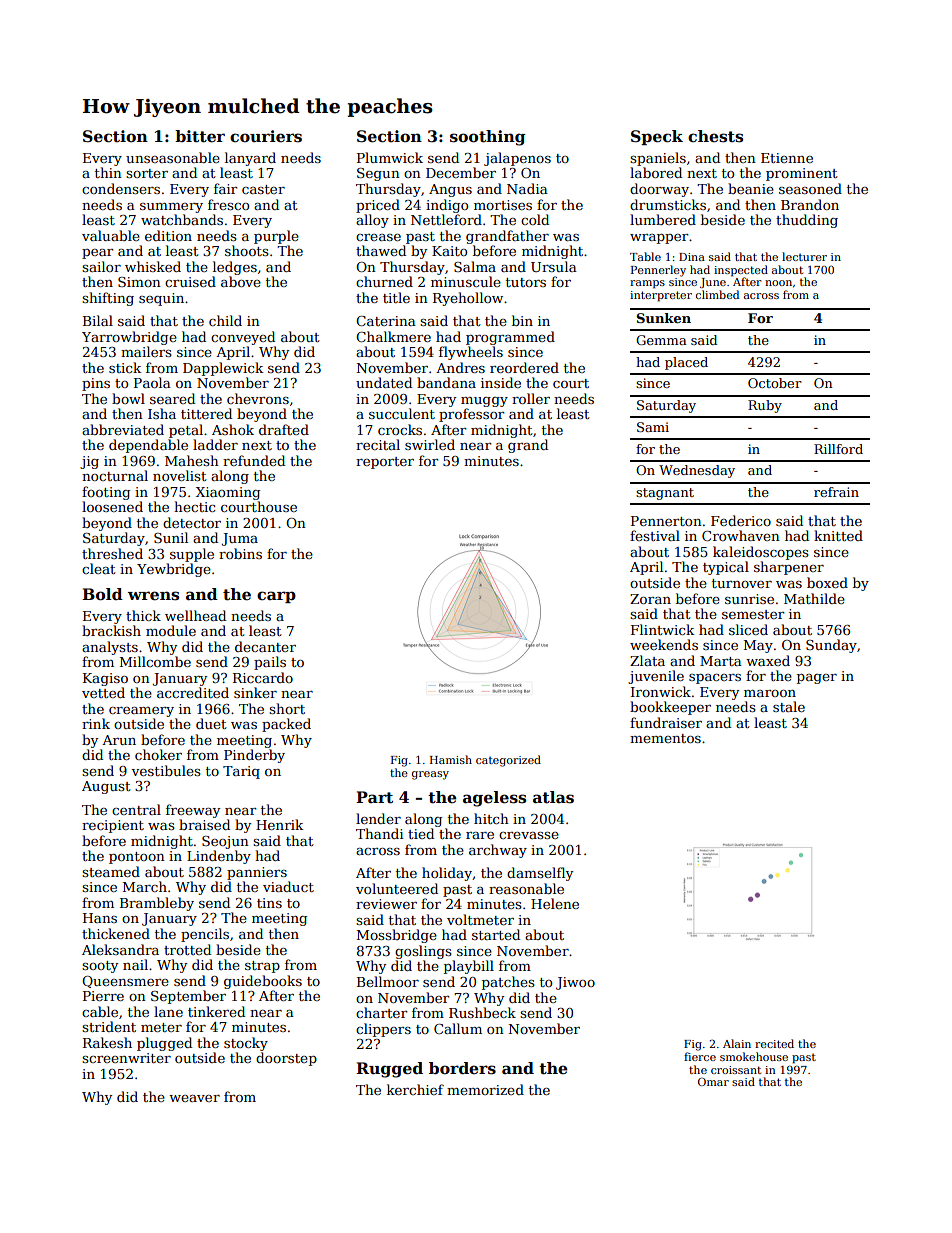 The width and height of the screenshot is (952, 1233). I want to click on jalapenos, so click(517, 159).
